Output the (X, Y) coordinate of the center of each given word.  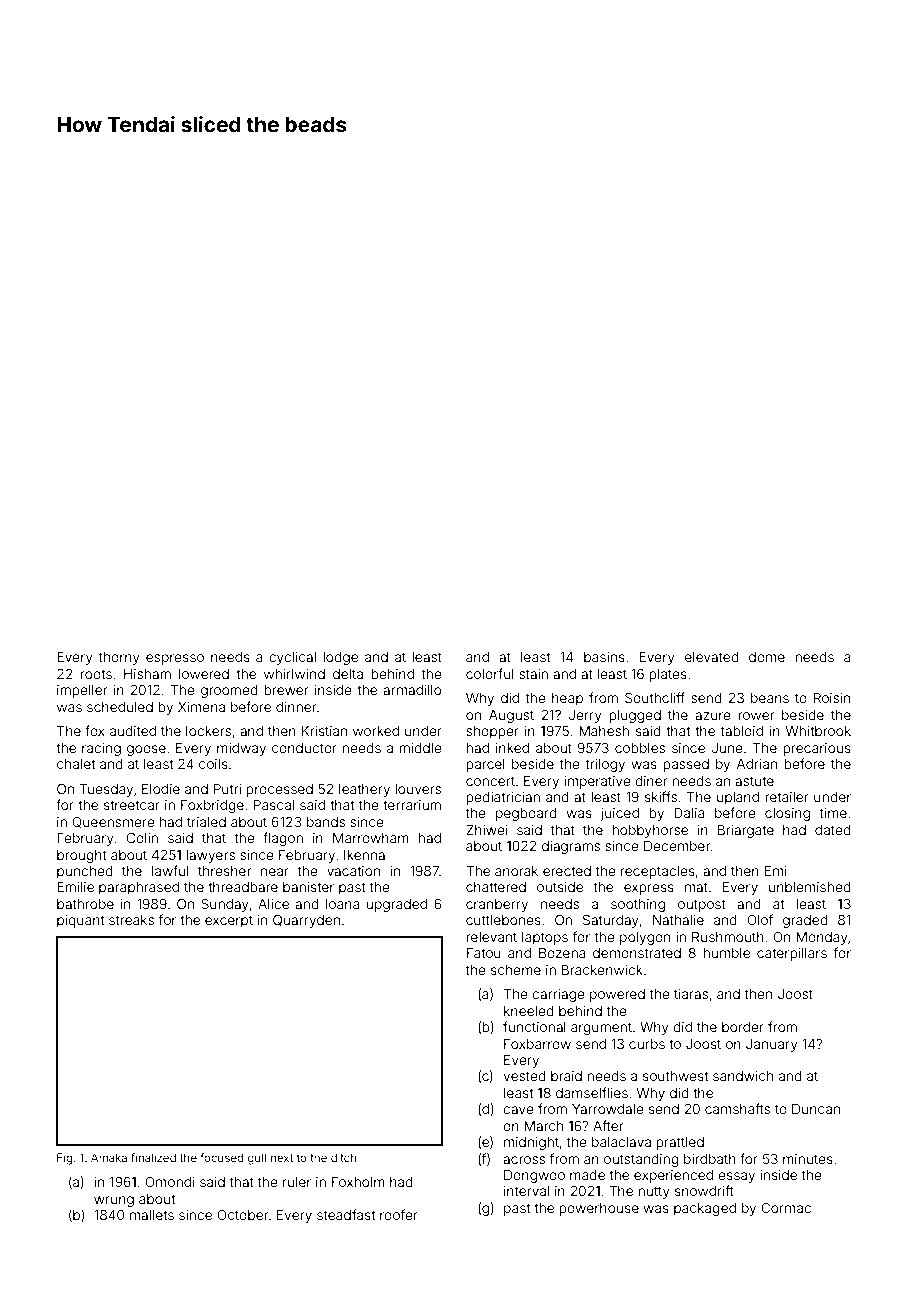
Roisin (832, 698)
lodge (340, 658)
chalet (76, 764)
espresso (175, 659)
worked (376, 731)
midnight (531, 1143)
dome (767, 657)
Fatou (484, 953)
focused (221, 1157)
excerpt (229, 921)
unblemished (810, 887)
